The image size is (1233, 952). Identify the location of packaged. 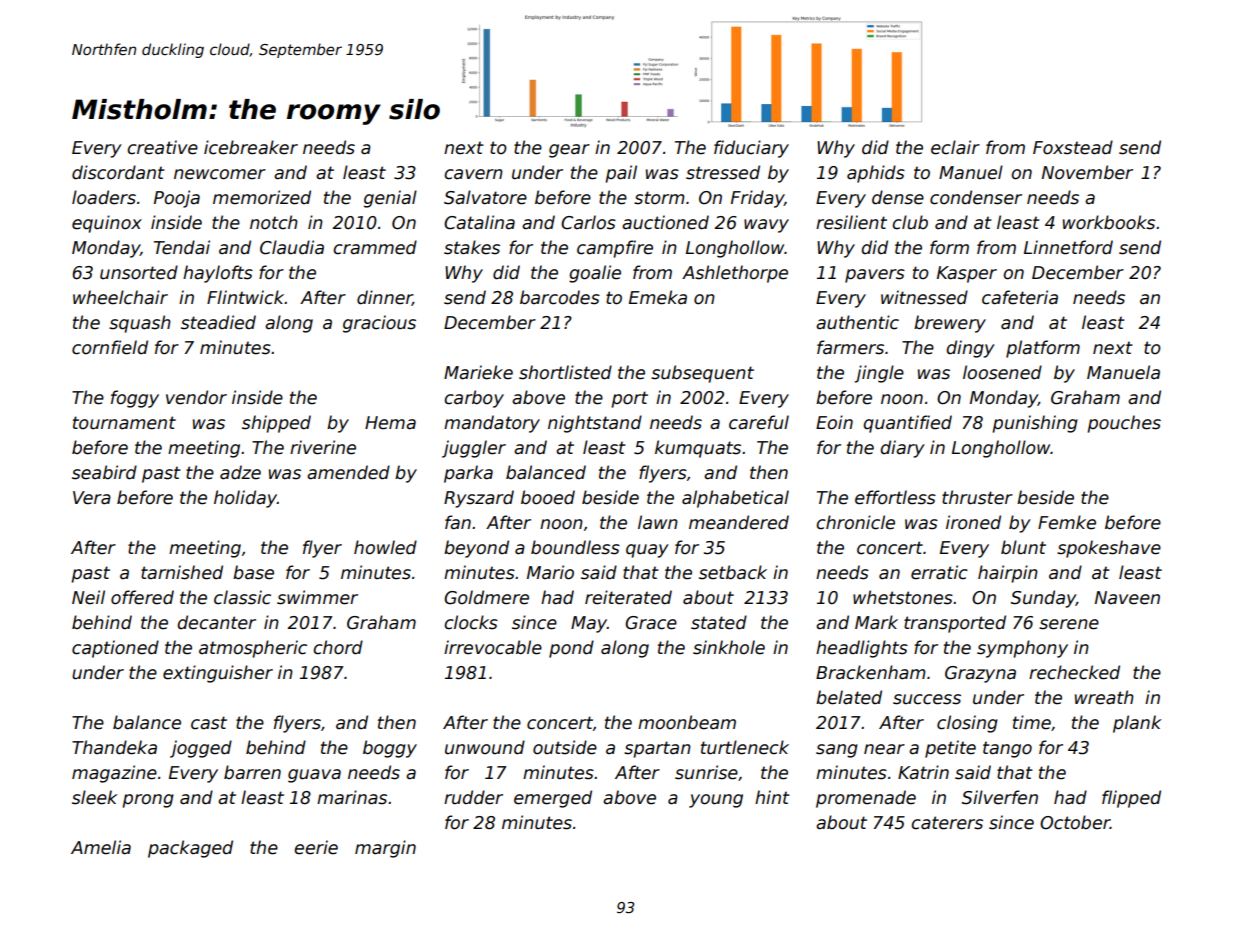
(190, 849).
